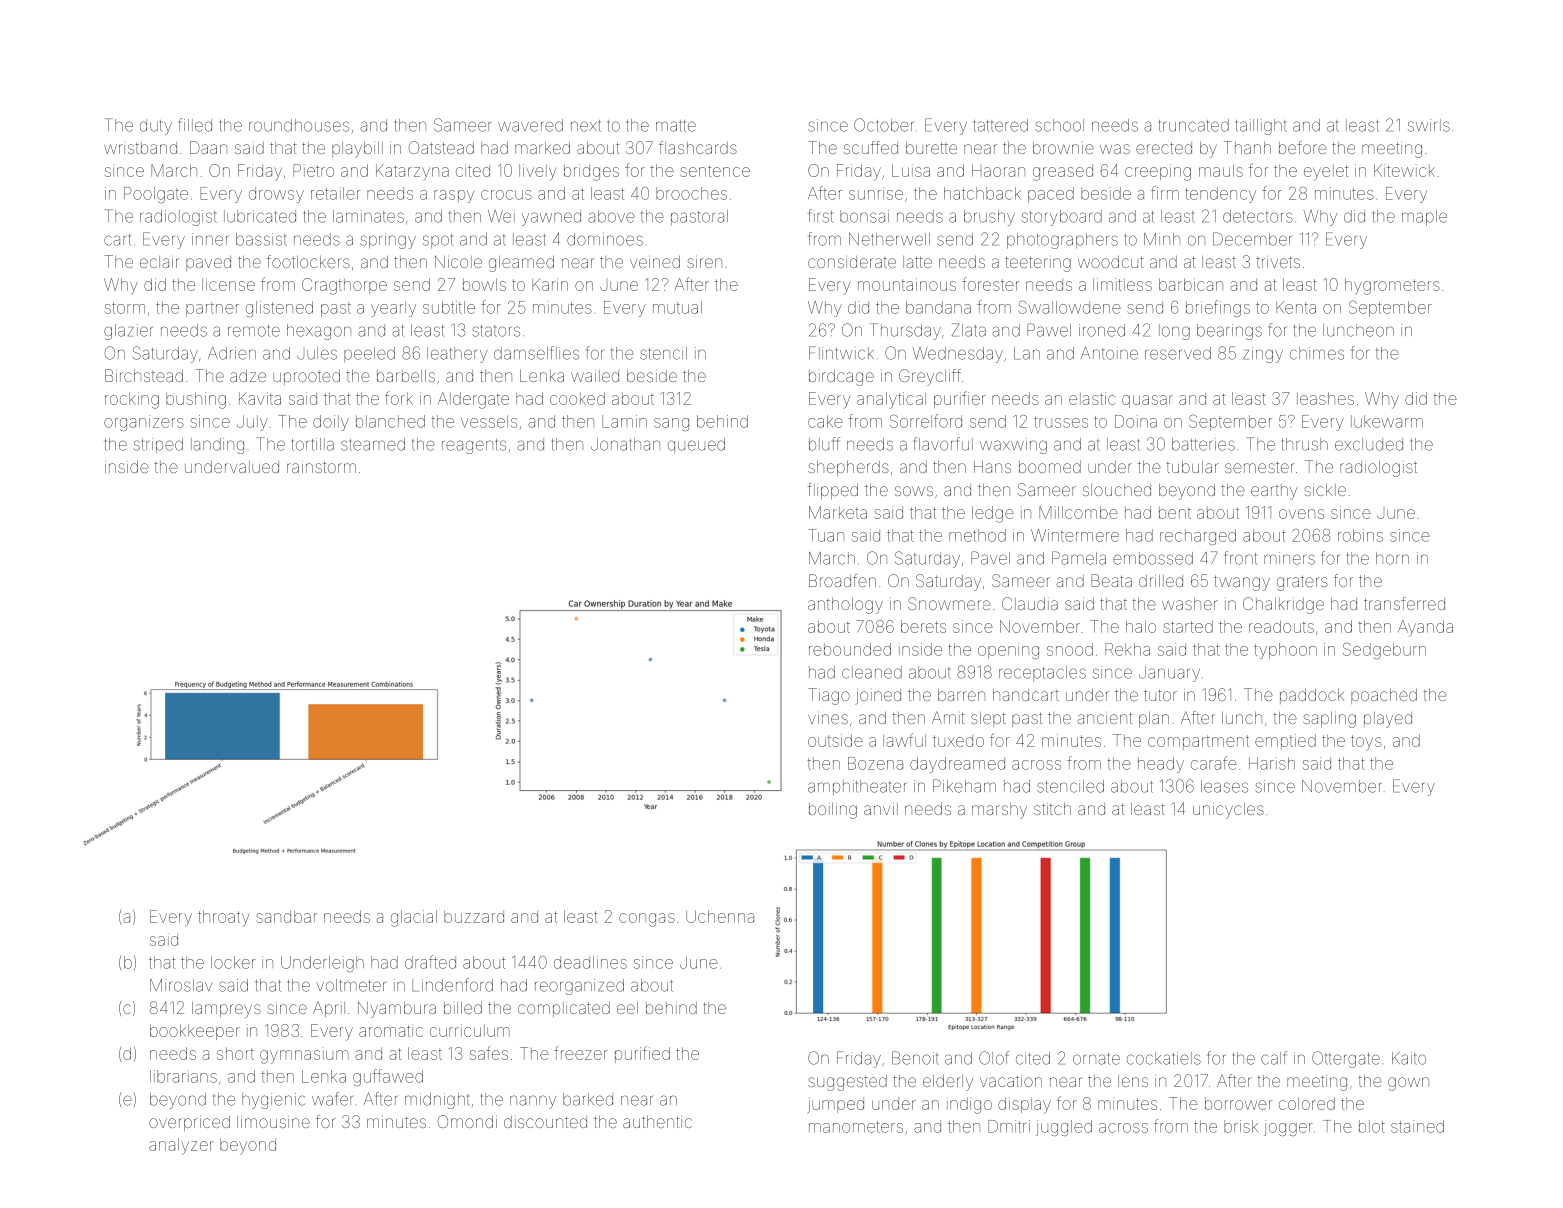 The image size is (1563, 1208). What do you see at coordinates (228, 284) in the image?
I see `license` at bounding box center [228, 284].
